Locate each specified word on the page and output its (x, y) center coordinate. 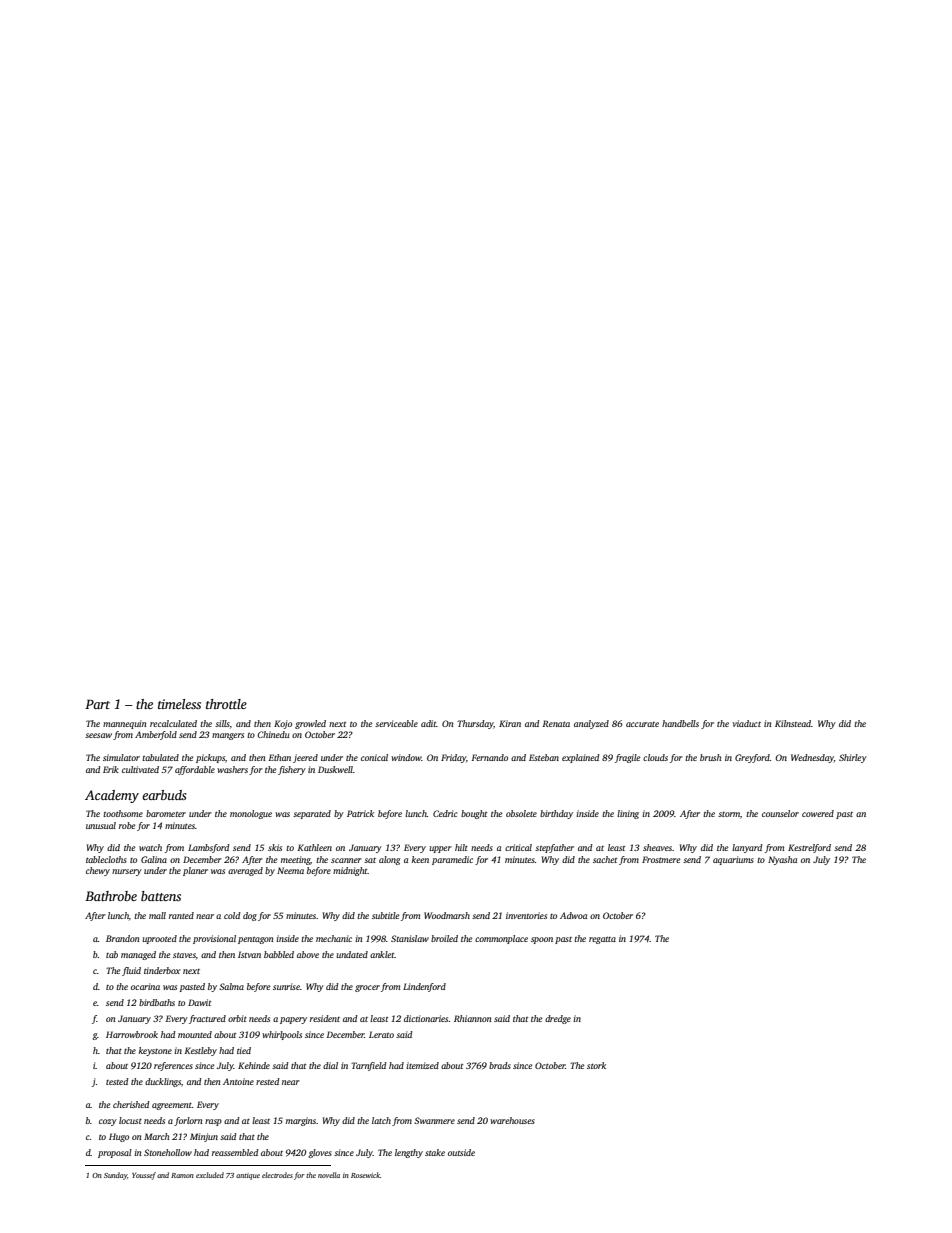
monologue (251, 814)
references (173, 1066)
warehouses (512, 1120)
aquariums (733, 860)
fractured (207, 1019)
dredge (558, 1019)
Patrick (360, 813)
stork (596, 1065)
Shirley (853, 758)
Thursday (475, 724)
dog (250, 916)
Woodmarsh (447, 915)
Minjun (204, 1137)
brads (500, 1065)
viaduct (746, 723)
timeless (179, 704)
